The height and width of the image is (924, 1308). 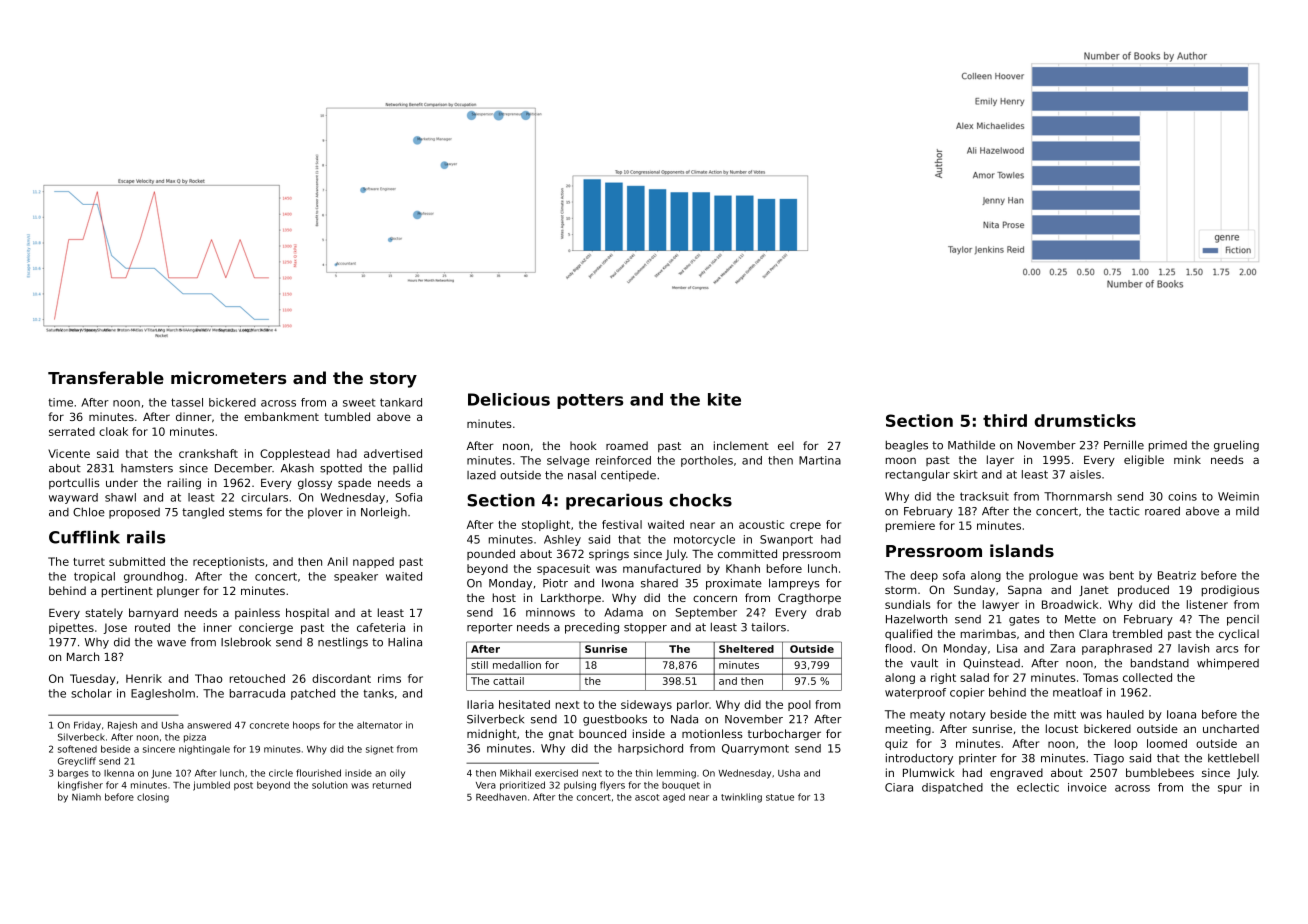 I want to click on loomed, so click(x=1167, y=743).
